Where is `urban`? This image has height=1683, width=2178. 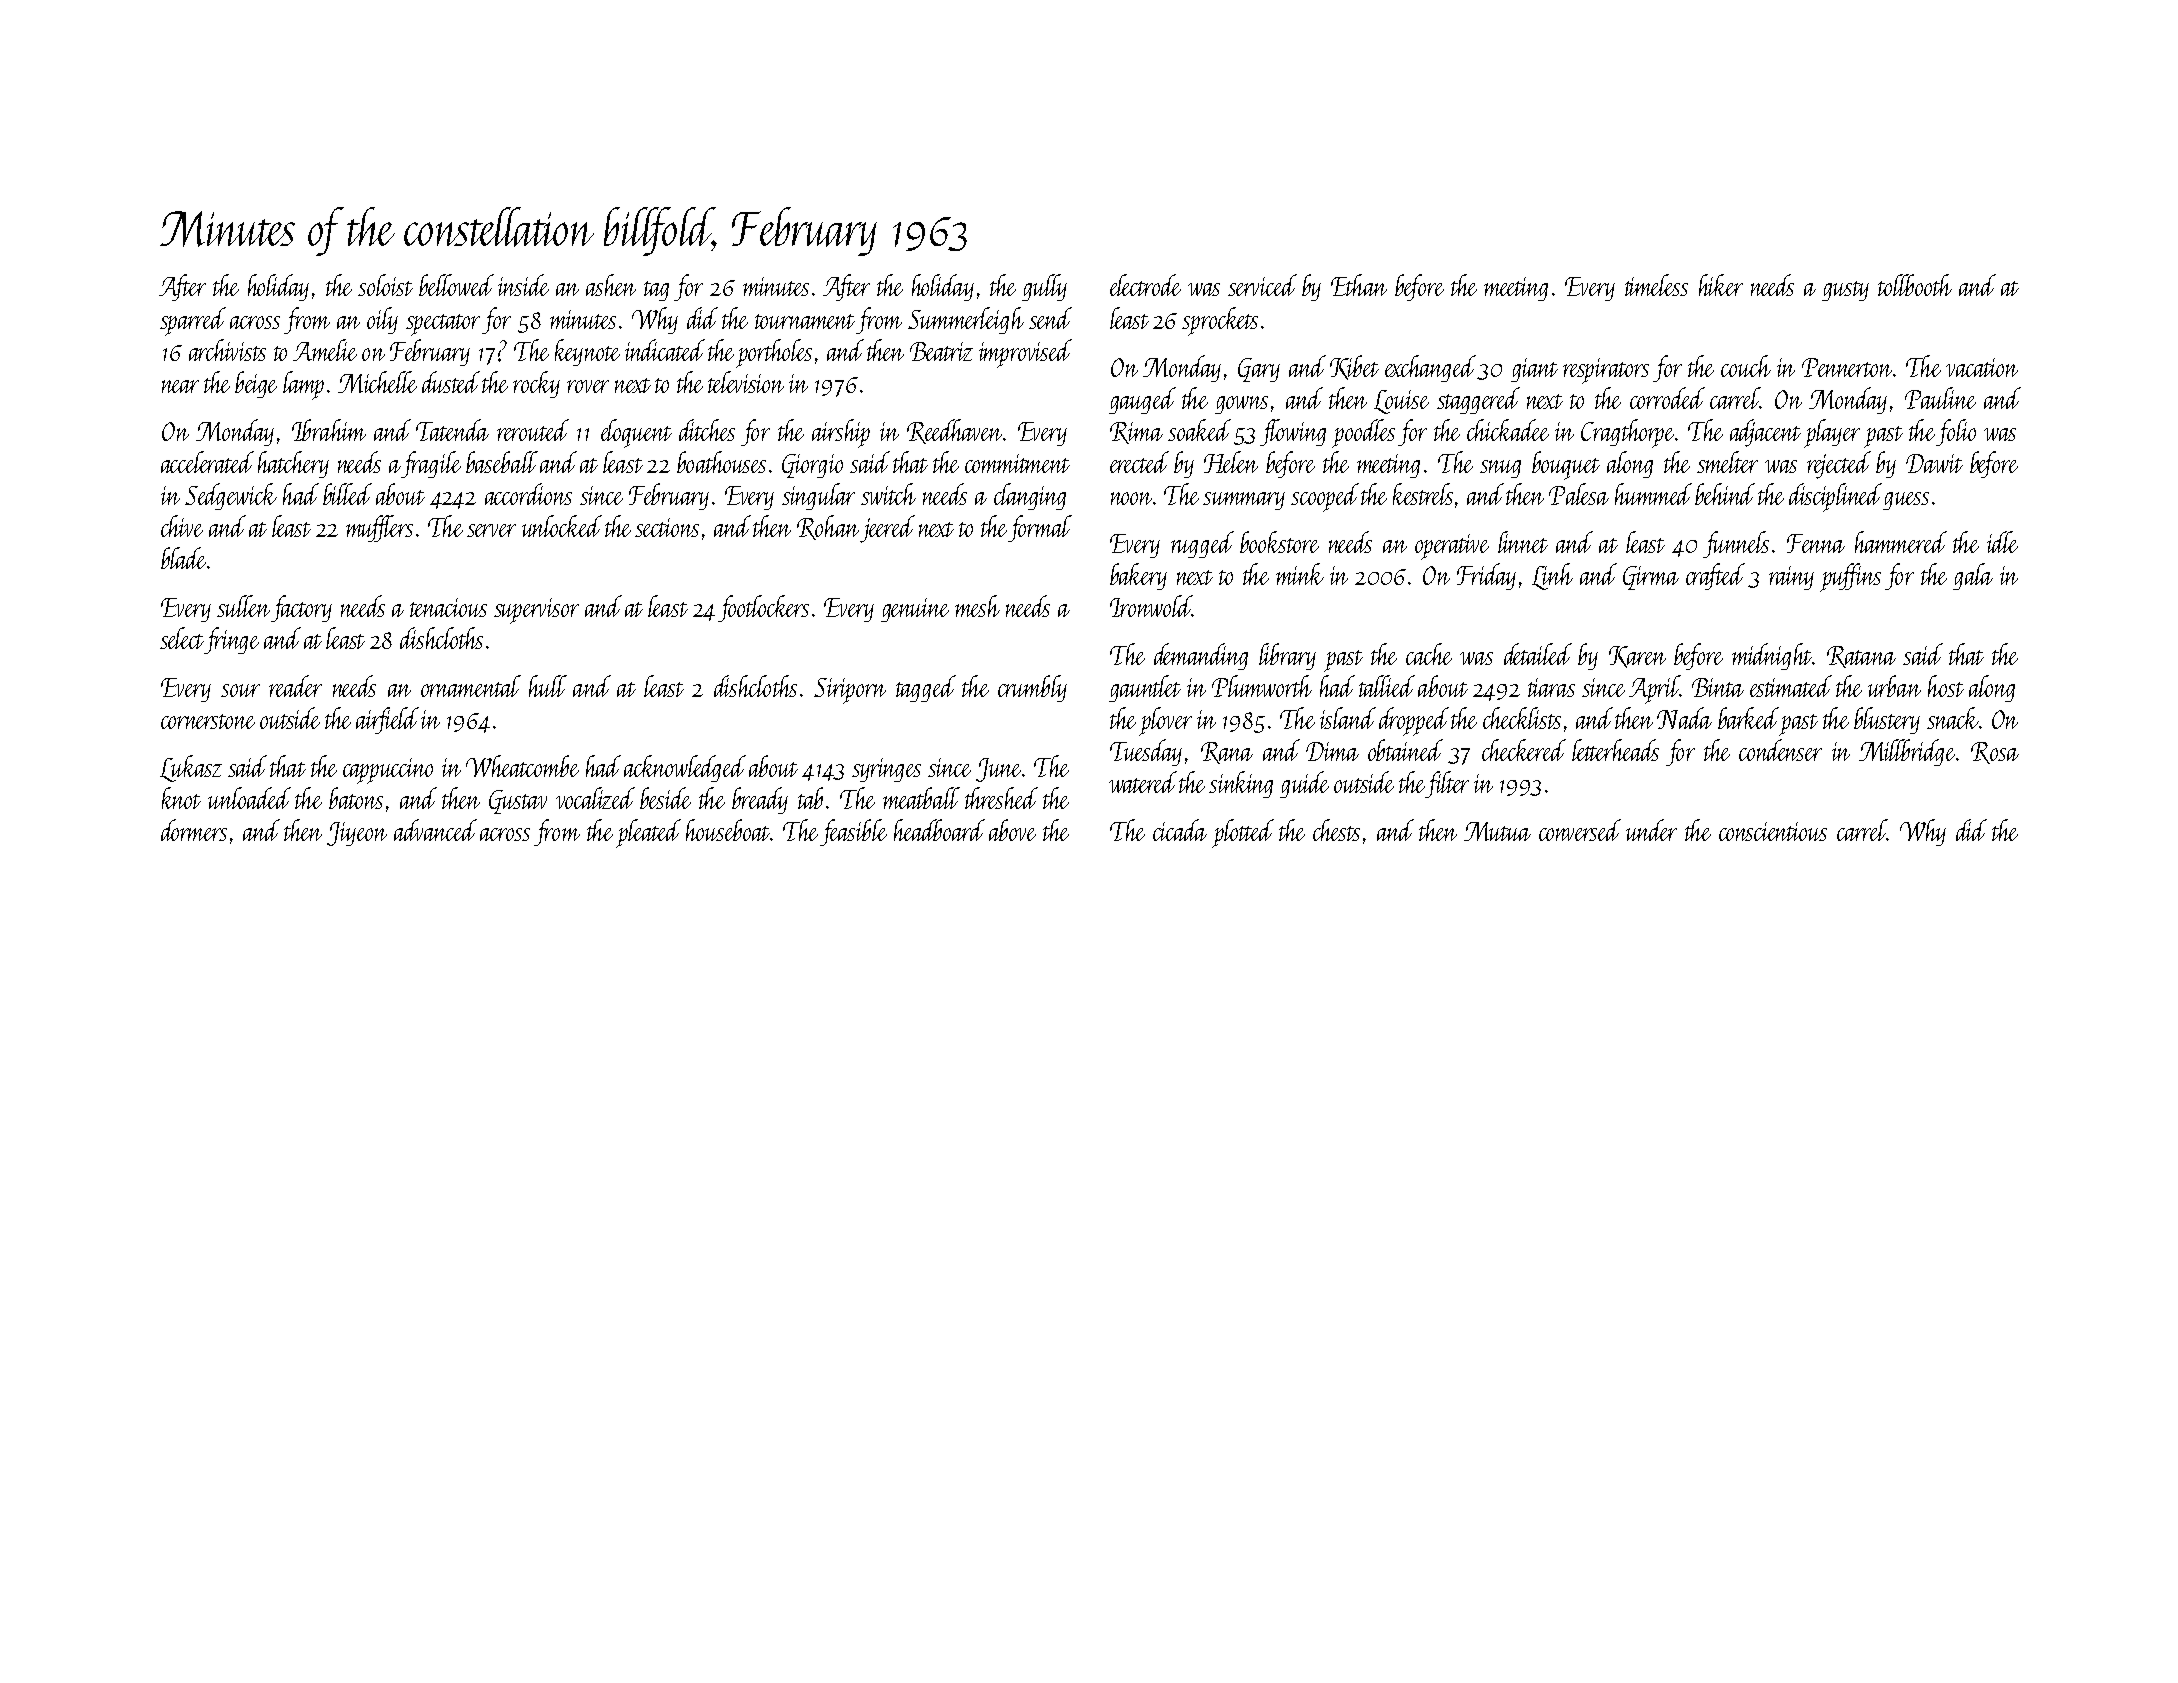 urban is located at coordinates (1894, 686).
